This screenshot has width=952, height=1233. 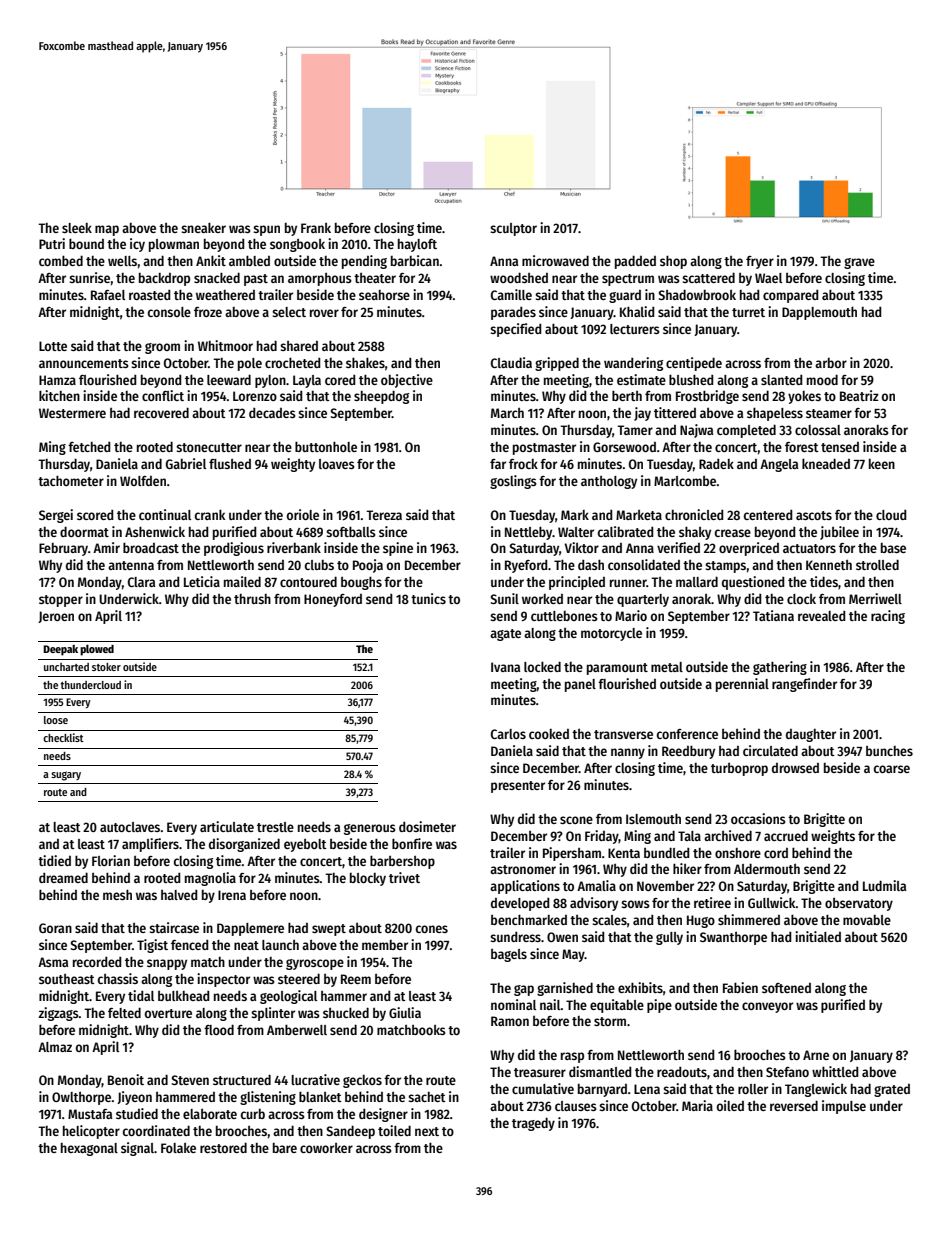 I want to click on impulse, so click(x=844, y=1107).
